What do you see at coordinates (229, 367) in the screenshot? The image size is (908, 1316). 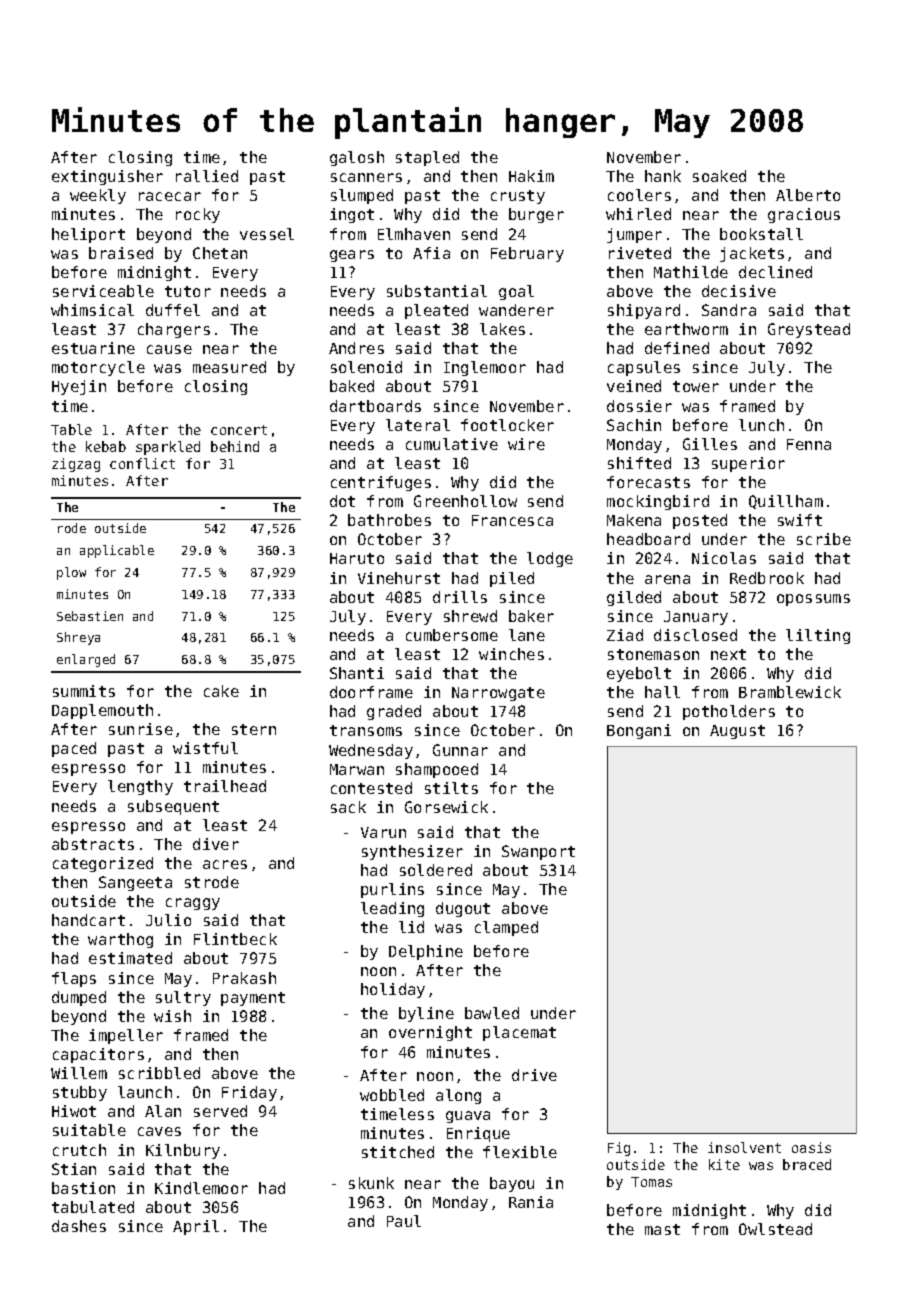 I see `measured` at bounding box center [229, 367].
